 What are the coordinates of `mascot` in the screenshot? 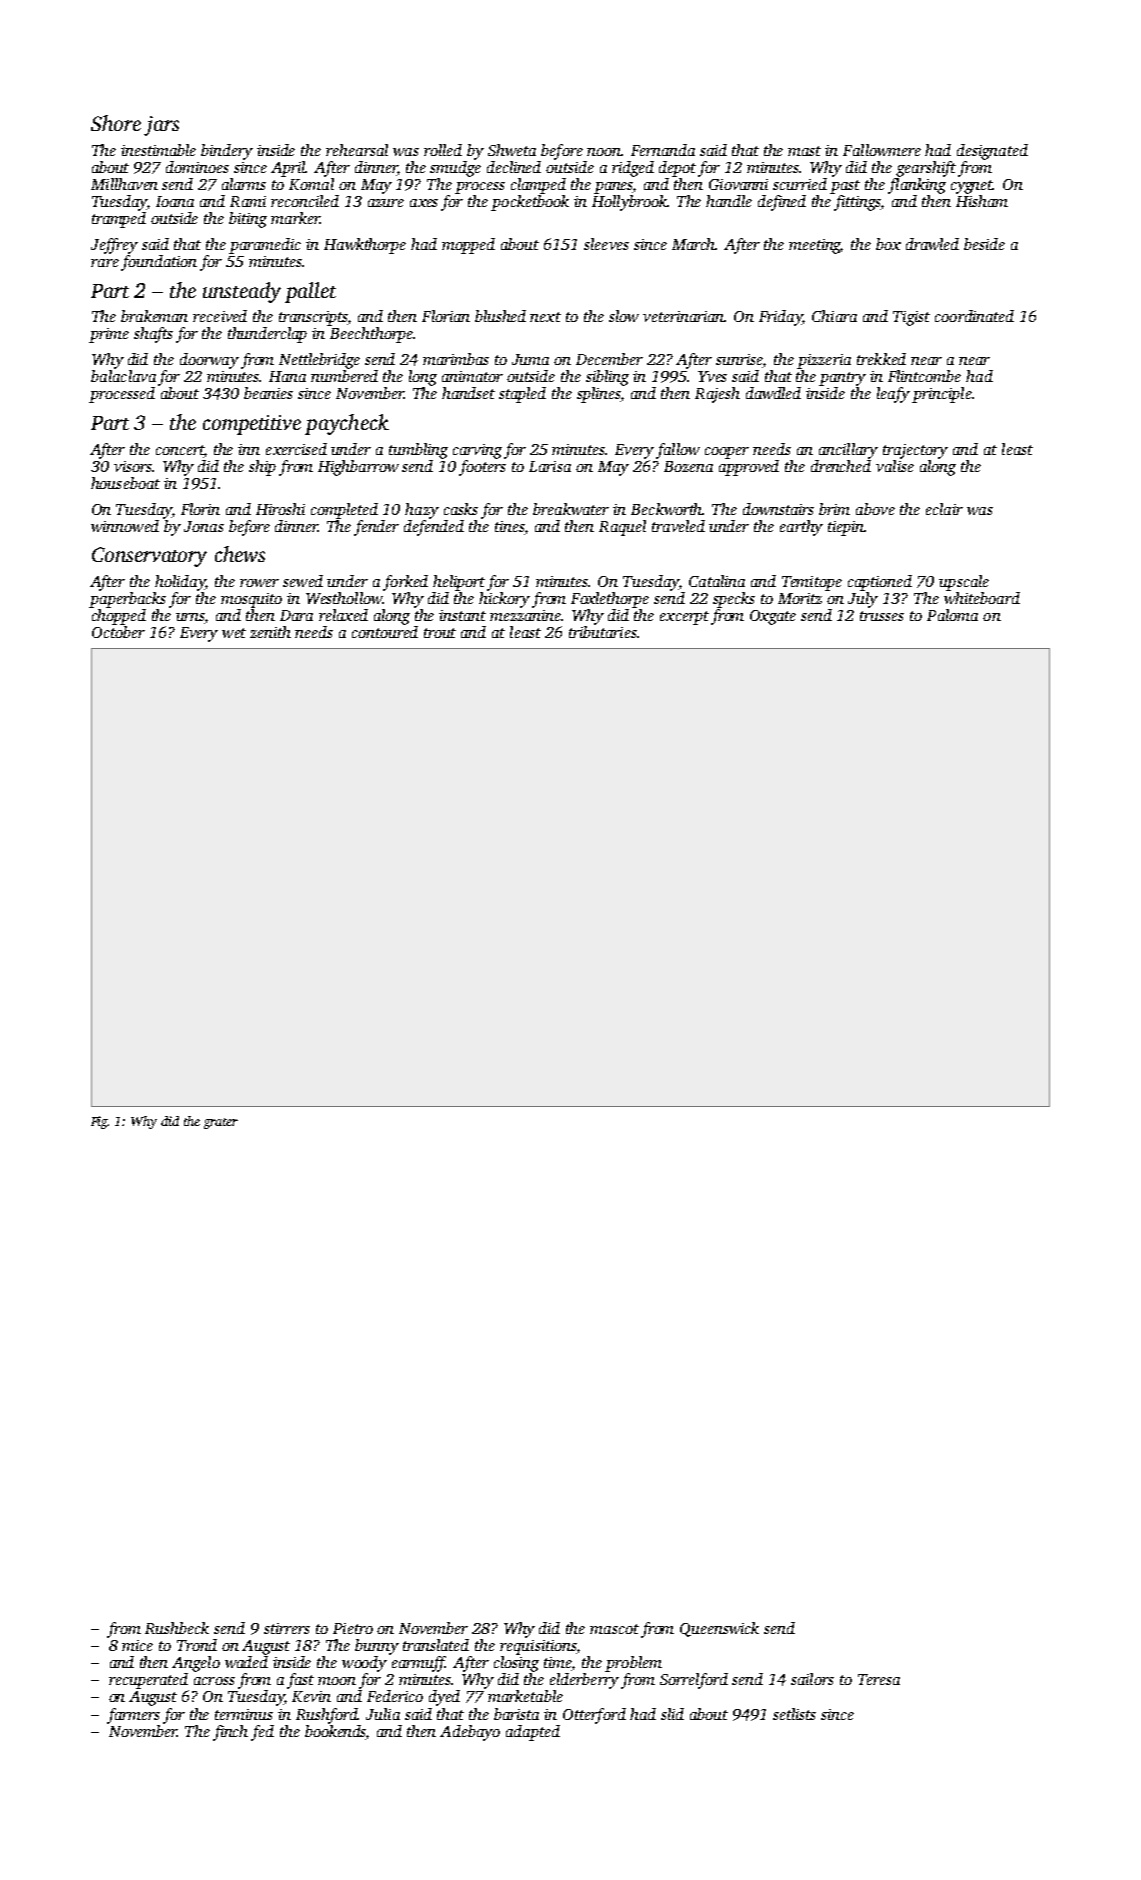 It's located at (614, 1629).
